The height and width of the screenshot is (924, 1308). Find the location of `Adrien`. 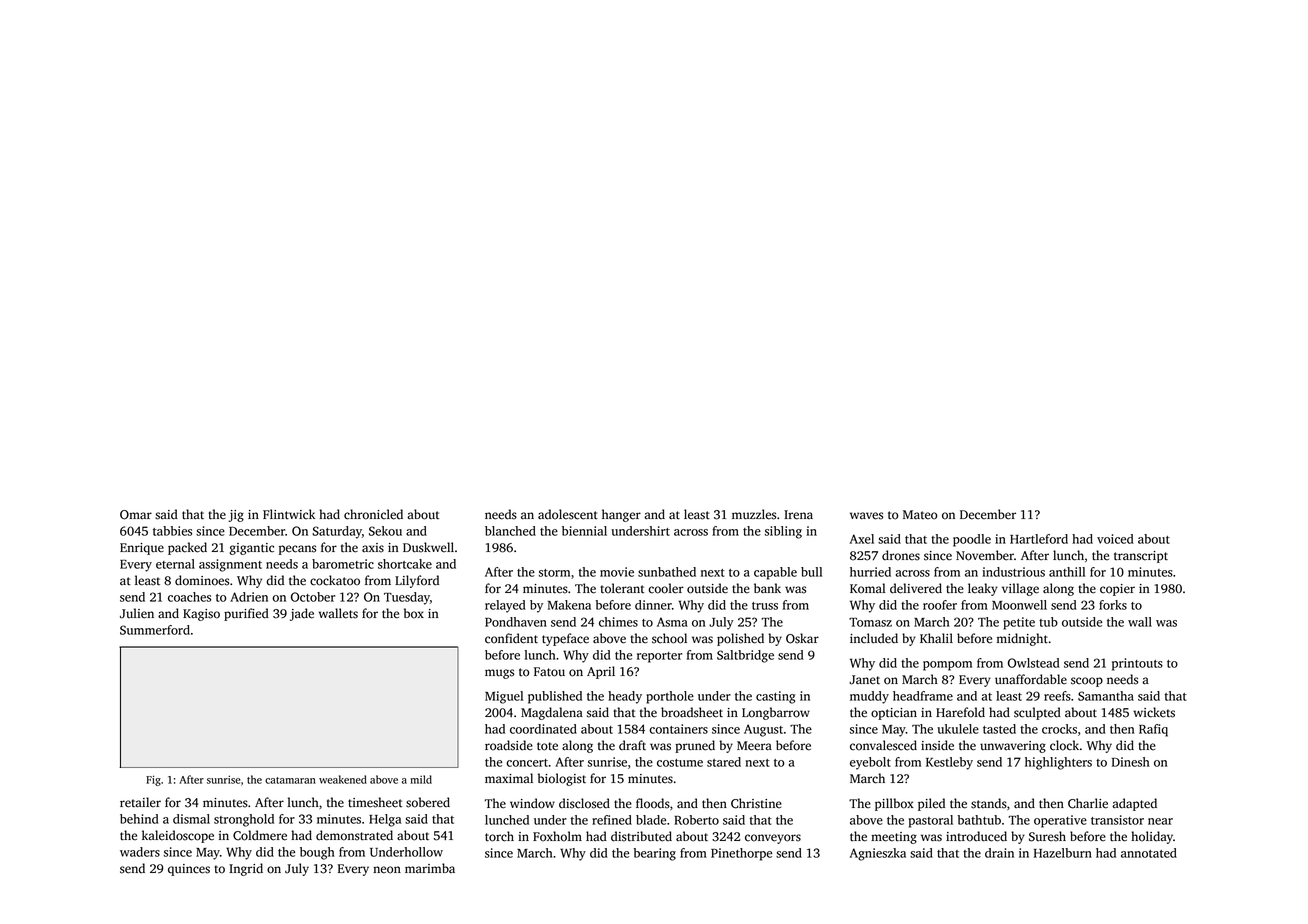

Adrien is located at coordinates (249, 597).
